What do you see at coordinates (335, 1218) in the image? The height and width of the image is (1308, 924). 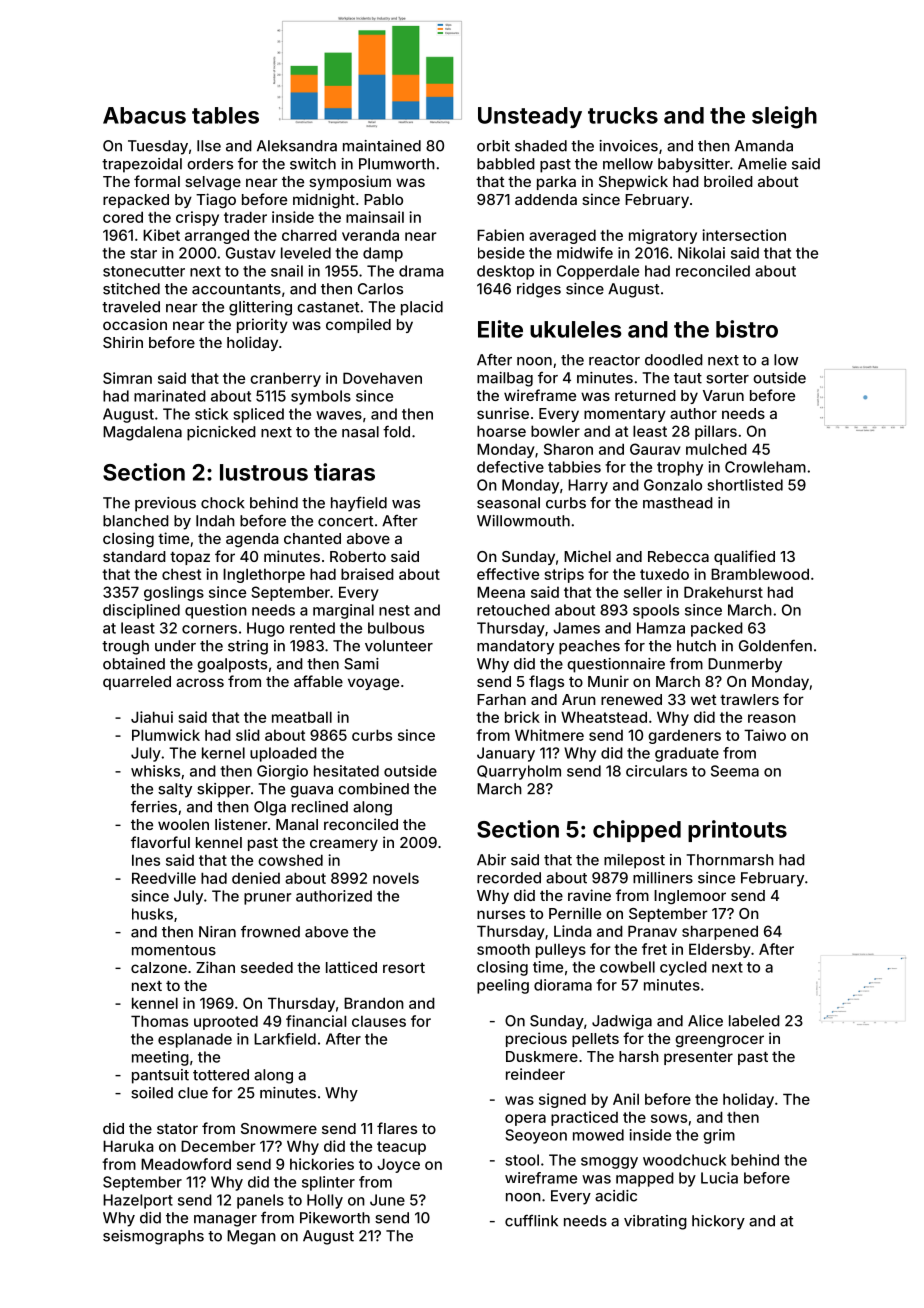 I see `Pikeworth` at bounding box center [335, 1218].
